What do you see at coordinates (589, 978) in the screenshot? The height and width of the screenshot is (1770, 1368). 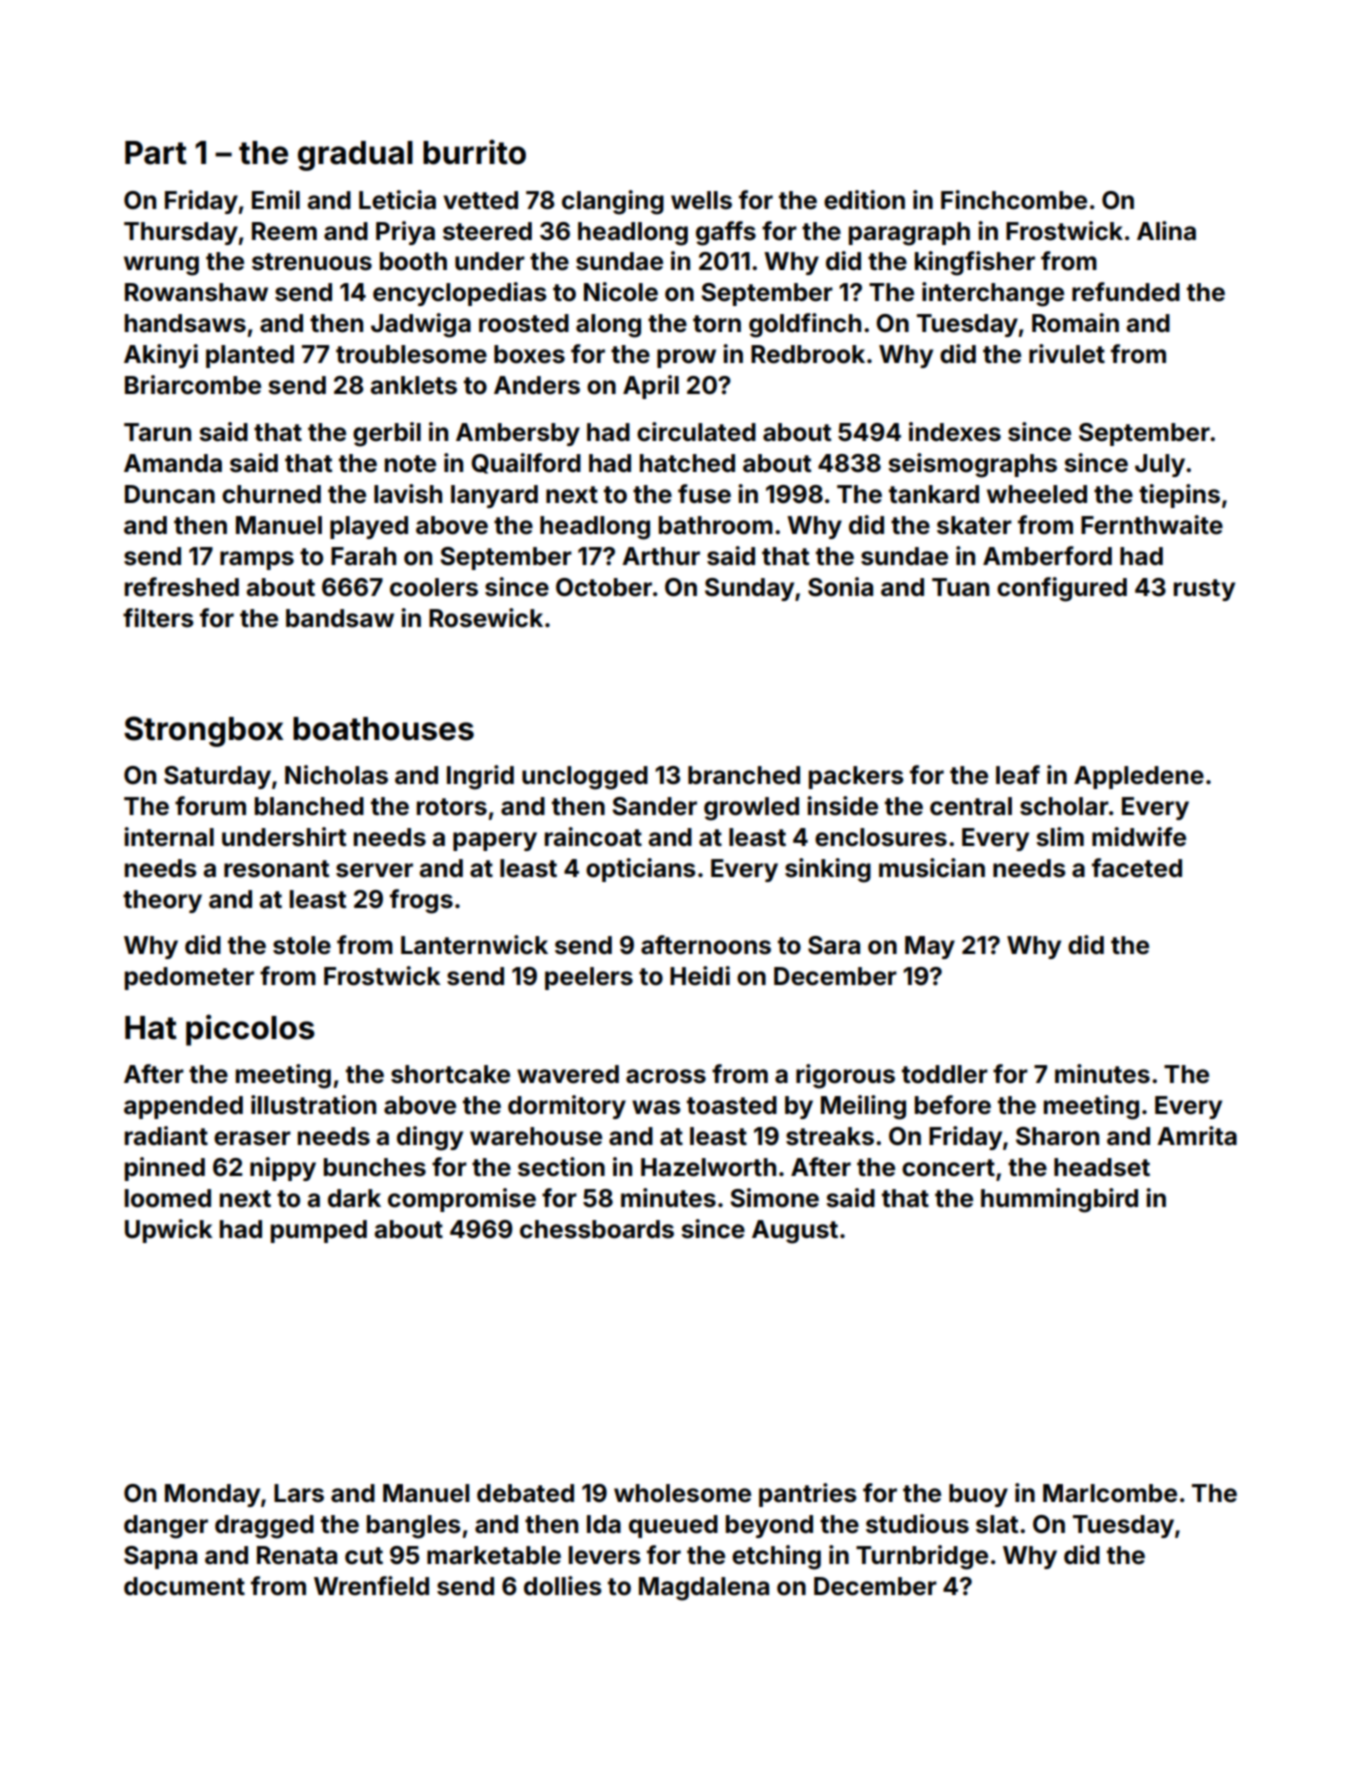 I see `peelers` at bounding box center [589, 978].
